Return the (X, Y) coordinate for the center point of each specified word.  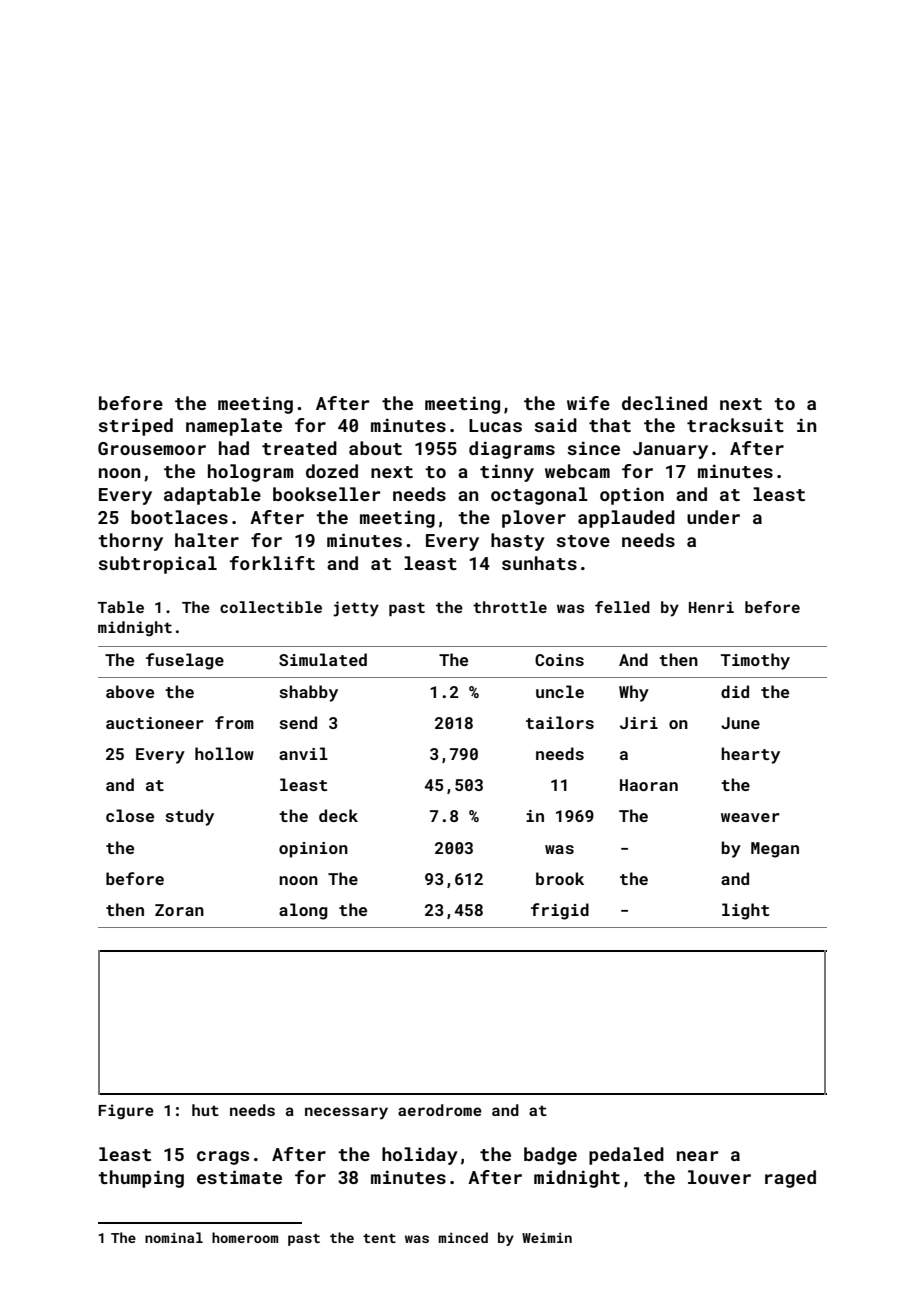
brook (560, 878)
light (745, 911)
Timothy (755, 661)
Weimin (547, 1238)
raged (790, 1179)
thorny (130, 542)
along (303, 911)
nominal (174, 1237)
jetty (356, 609)
